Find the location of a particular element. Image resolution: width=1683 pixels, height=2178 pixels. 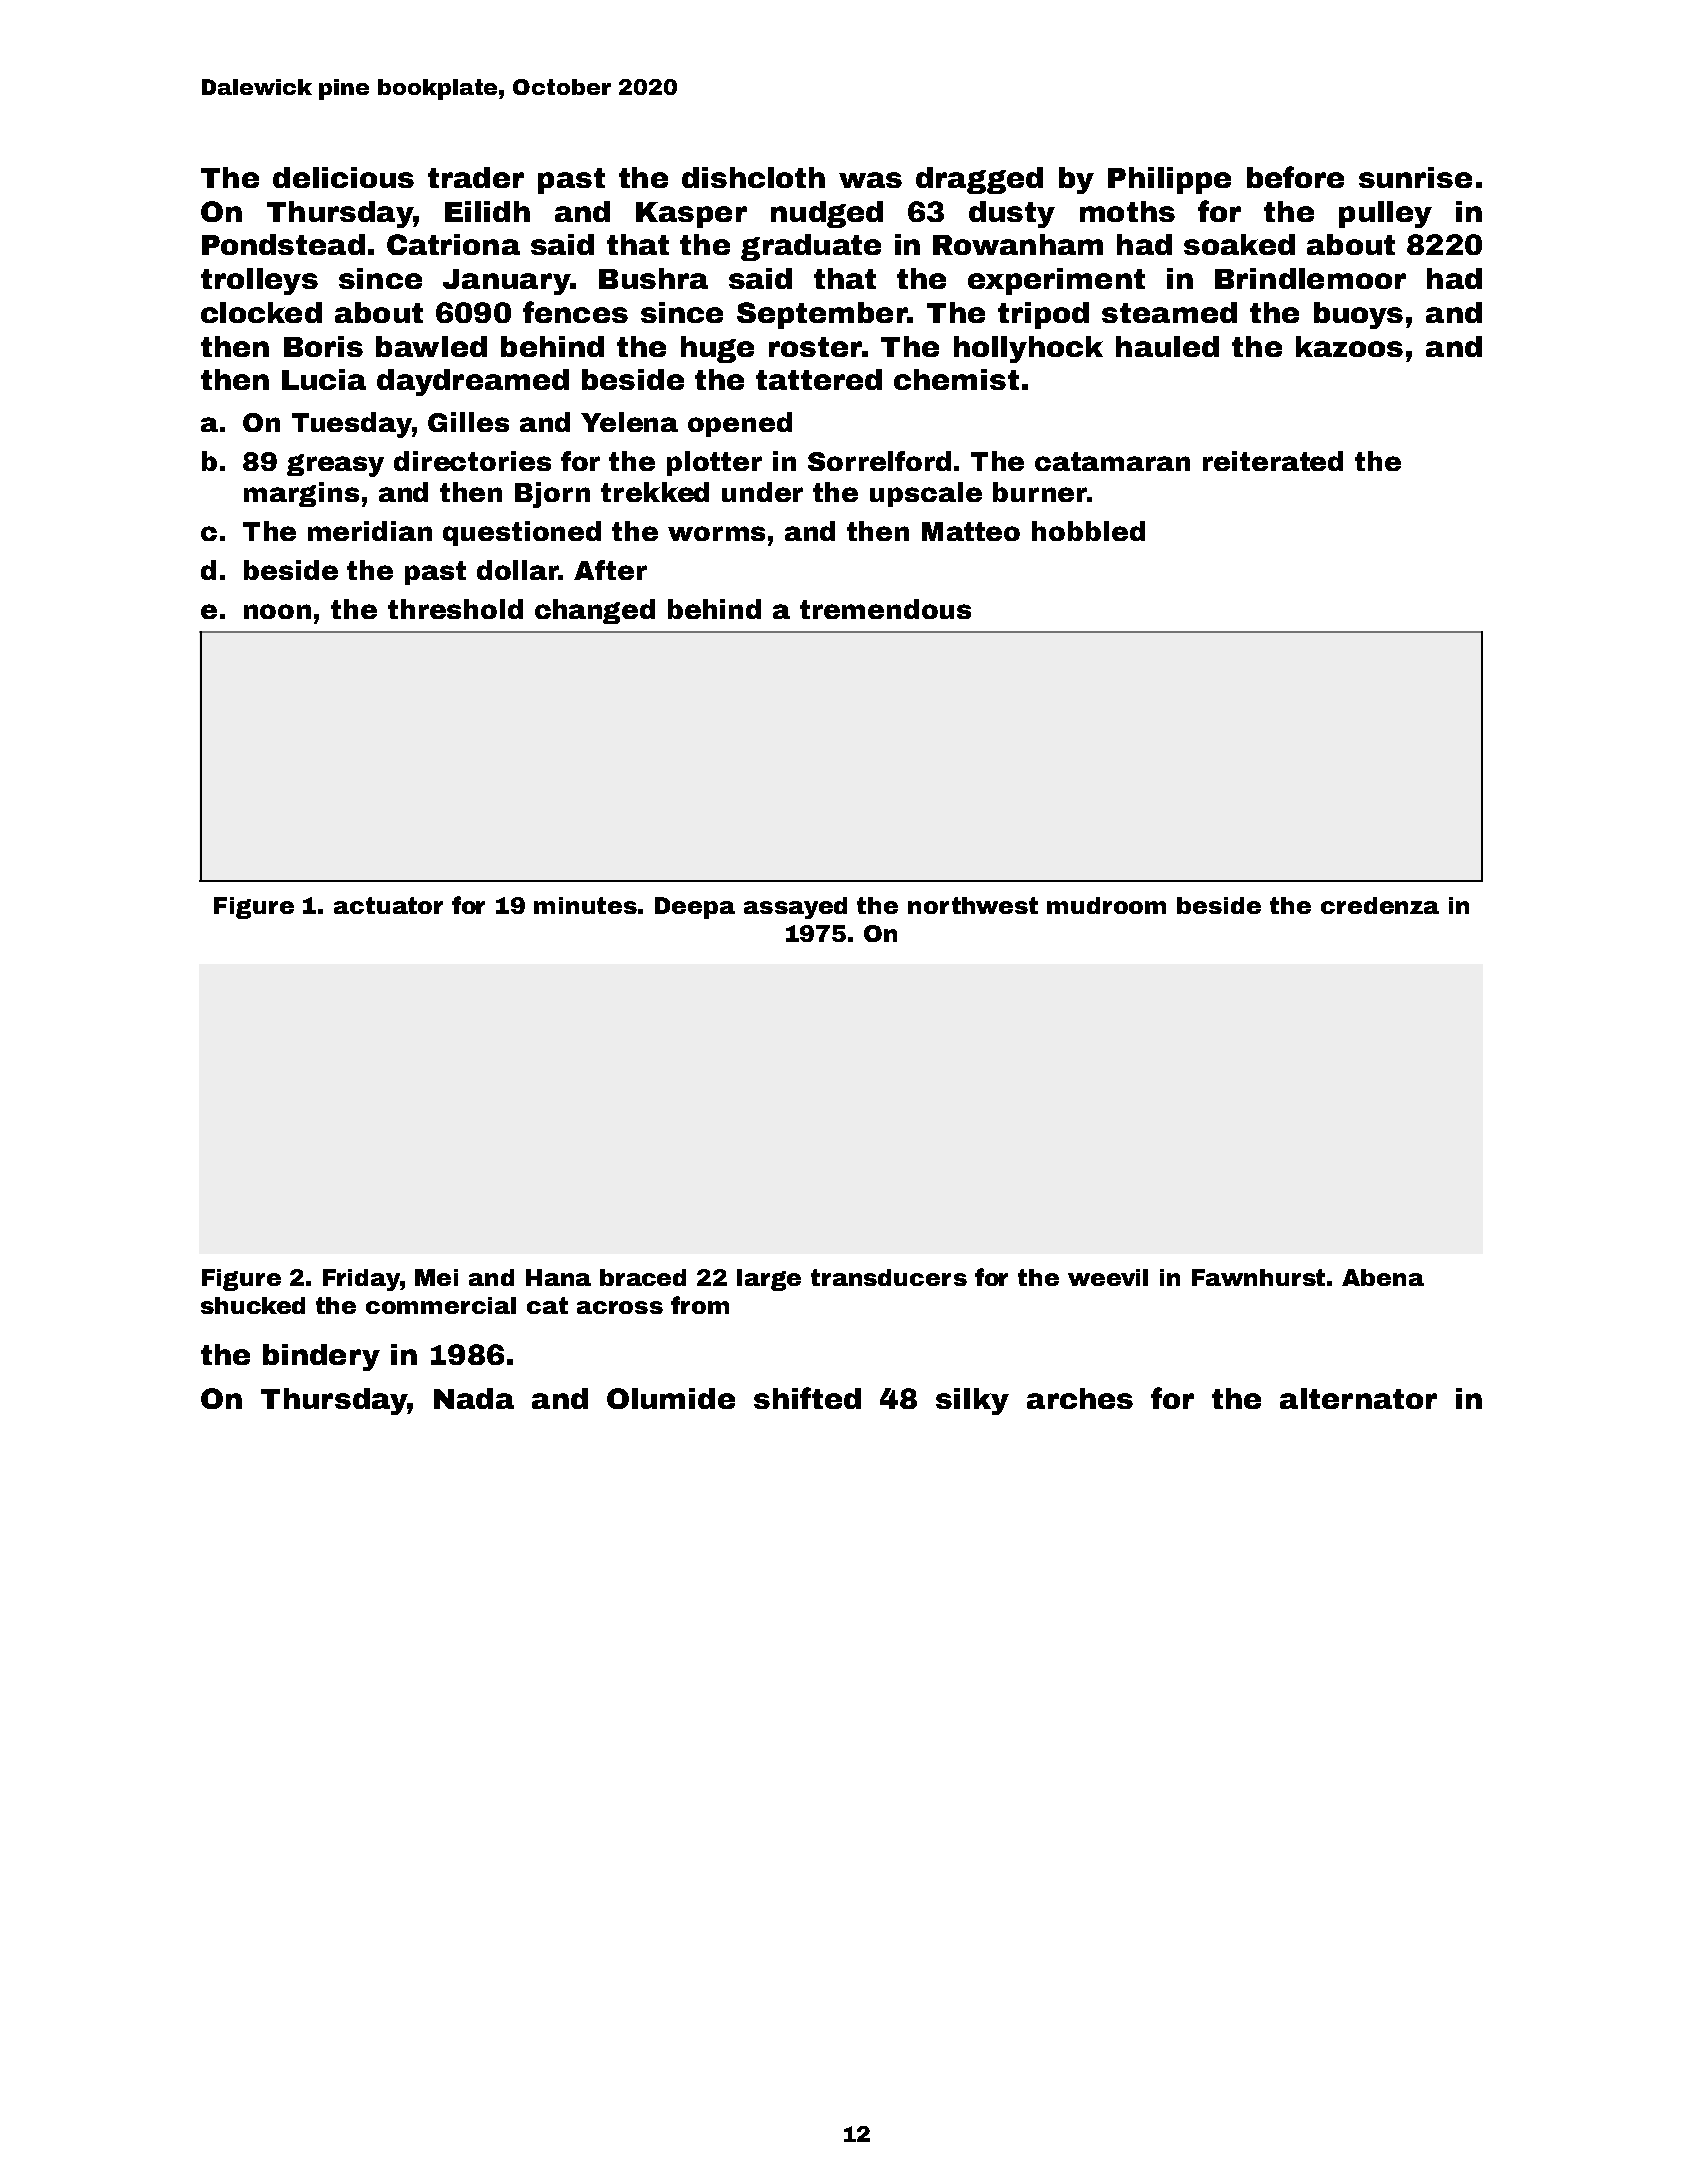

trolleys is located at coordinates (259, 281).
